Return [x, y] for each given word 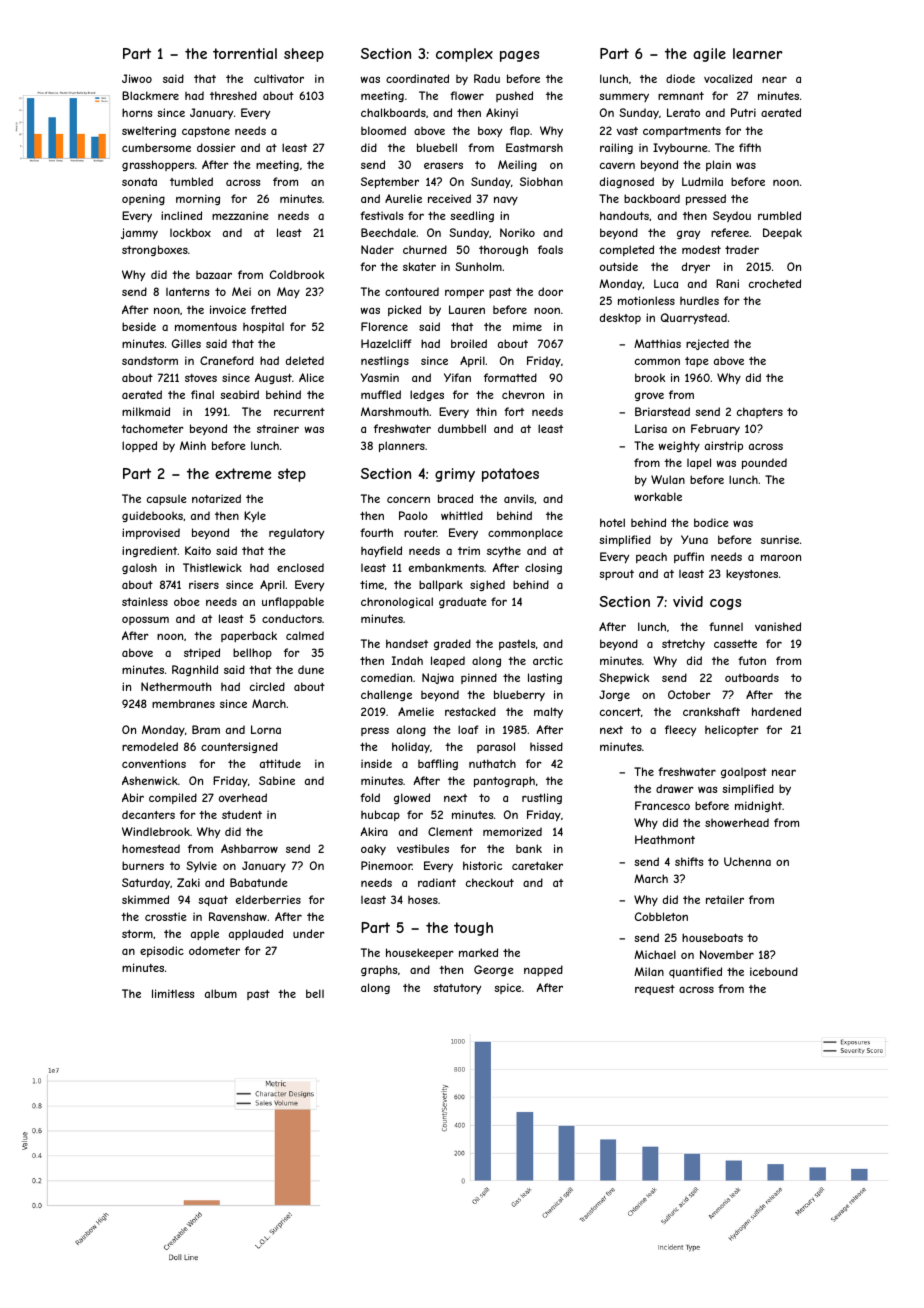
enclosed [300, 567]
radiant [437, 882]
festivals [381, 215]
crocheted [775, 283]
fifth [750, 147]
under [309, 933]
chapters [760, 412]
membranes [183, 703]
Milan [649, 971]
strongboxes [155, 250]
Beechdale [388, 232]
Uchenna [747, 861]
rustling [542, 798]
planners [402, 446]
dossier [216, 147]
